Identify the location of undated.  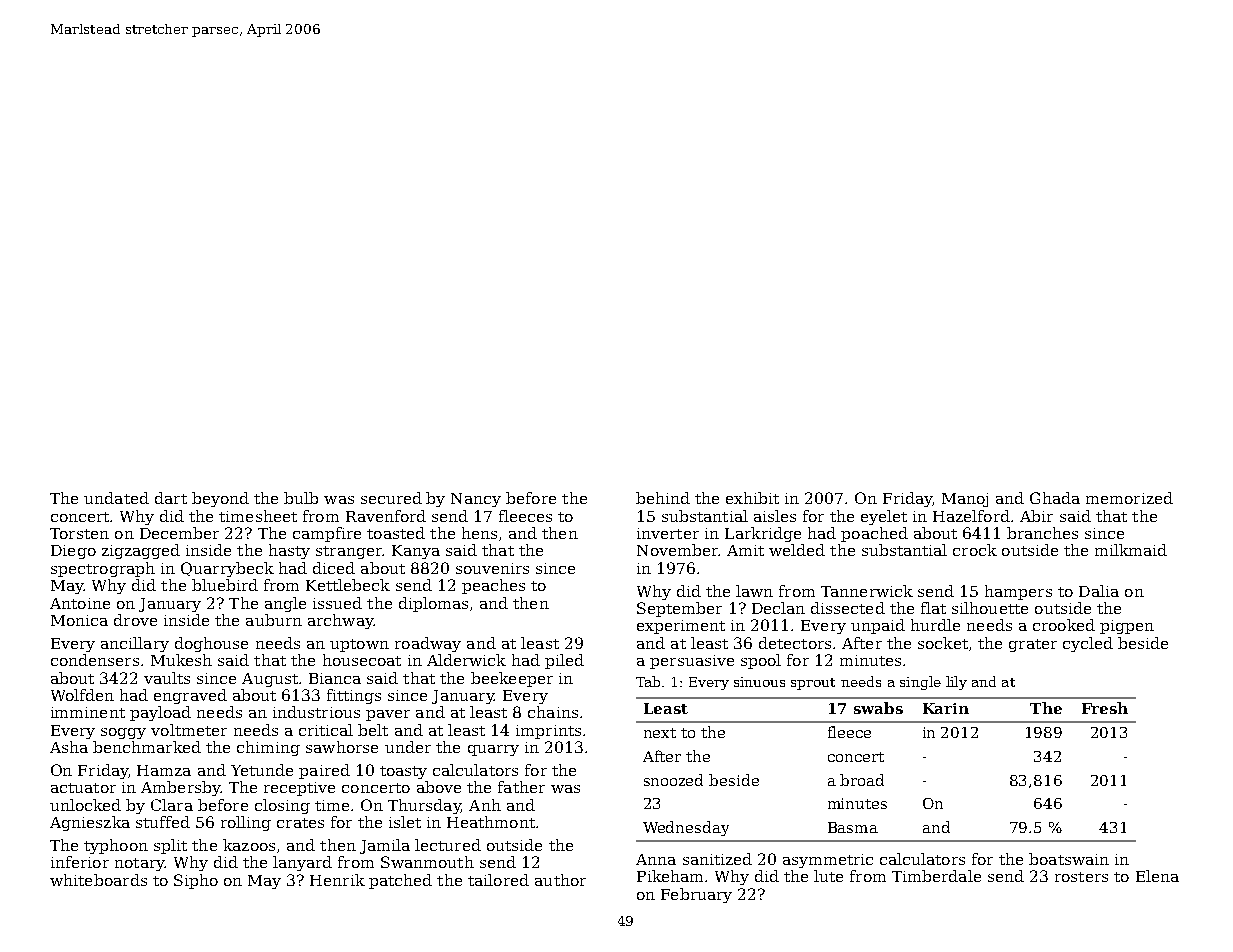
(116, 498).
